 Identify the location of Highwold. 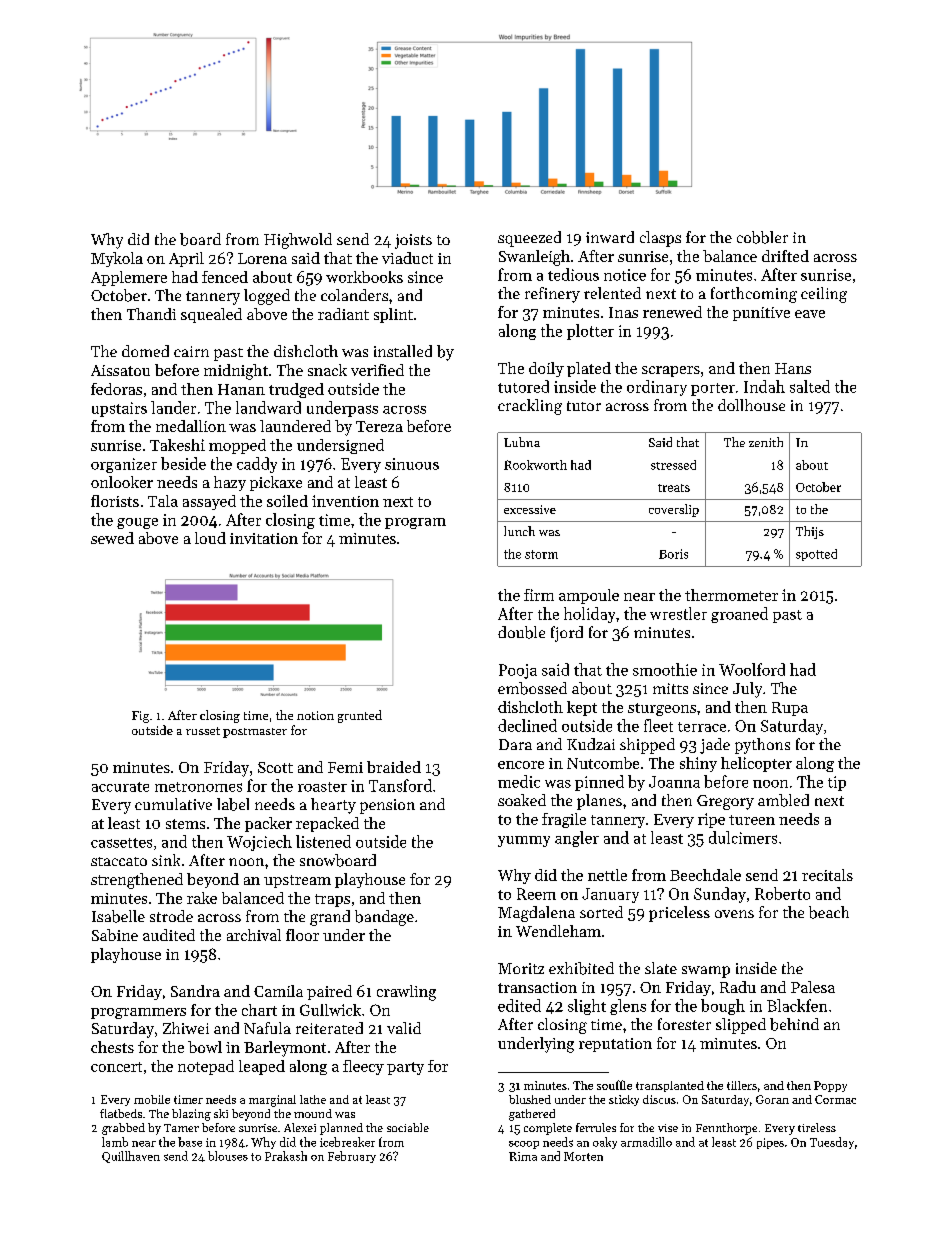
(298, 241).
